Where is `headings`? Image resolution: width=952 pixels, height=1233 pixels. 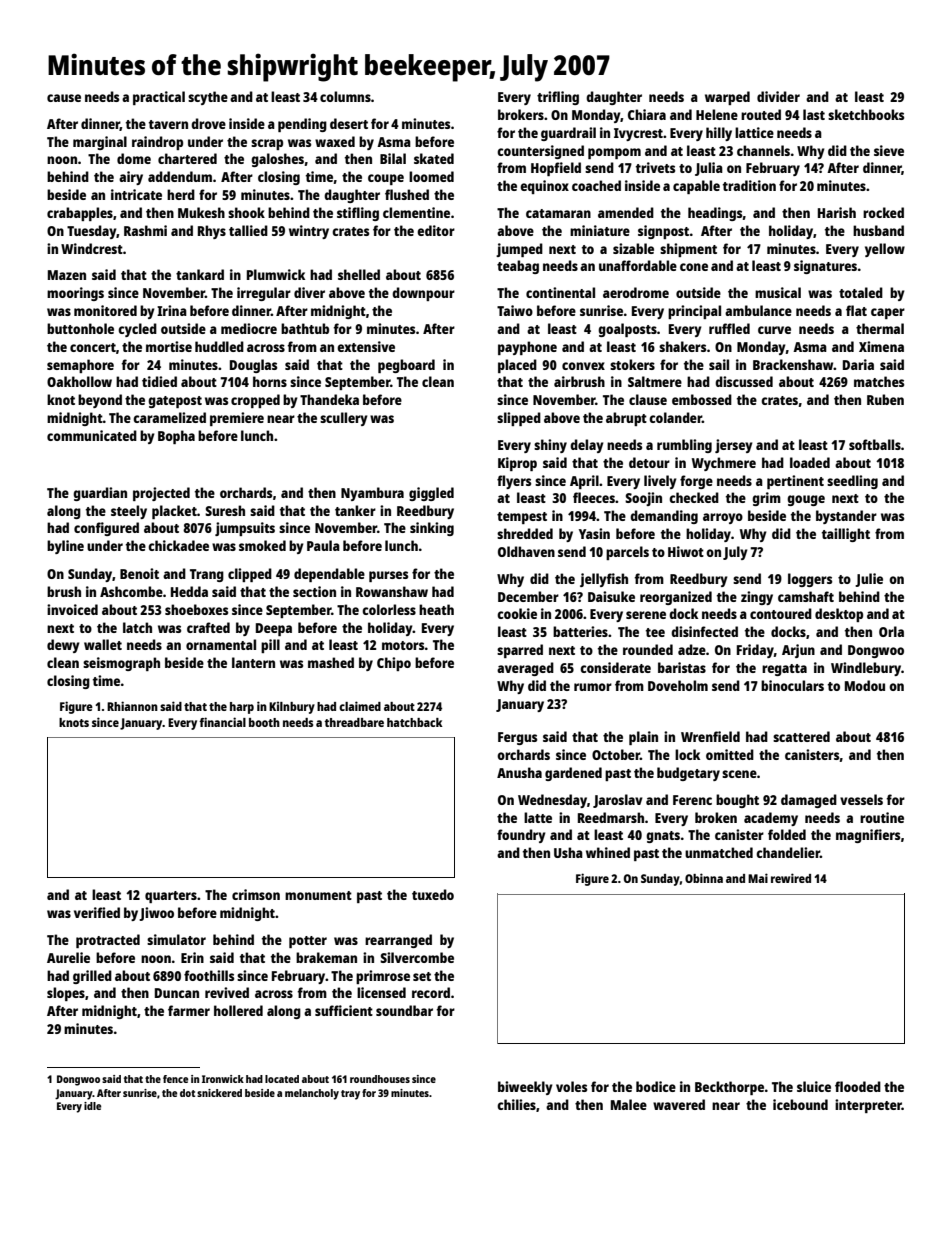
headings is located at coordinates (715, 214).
